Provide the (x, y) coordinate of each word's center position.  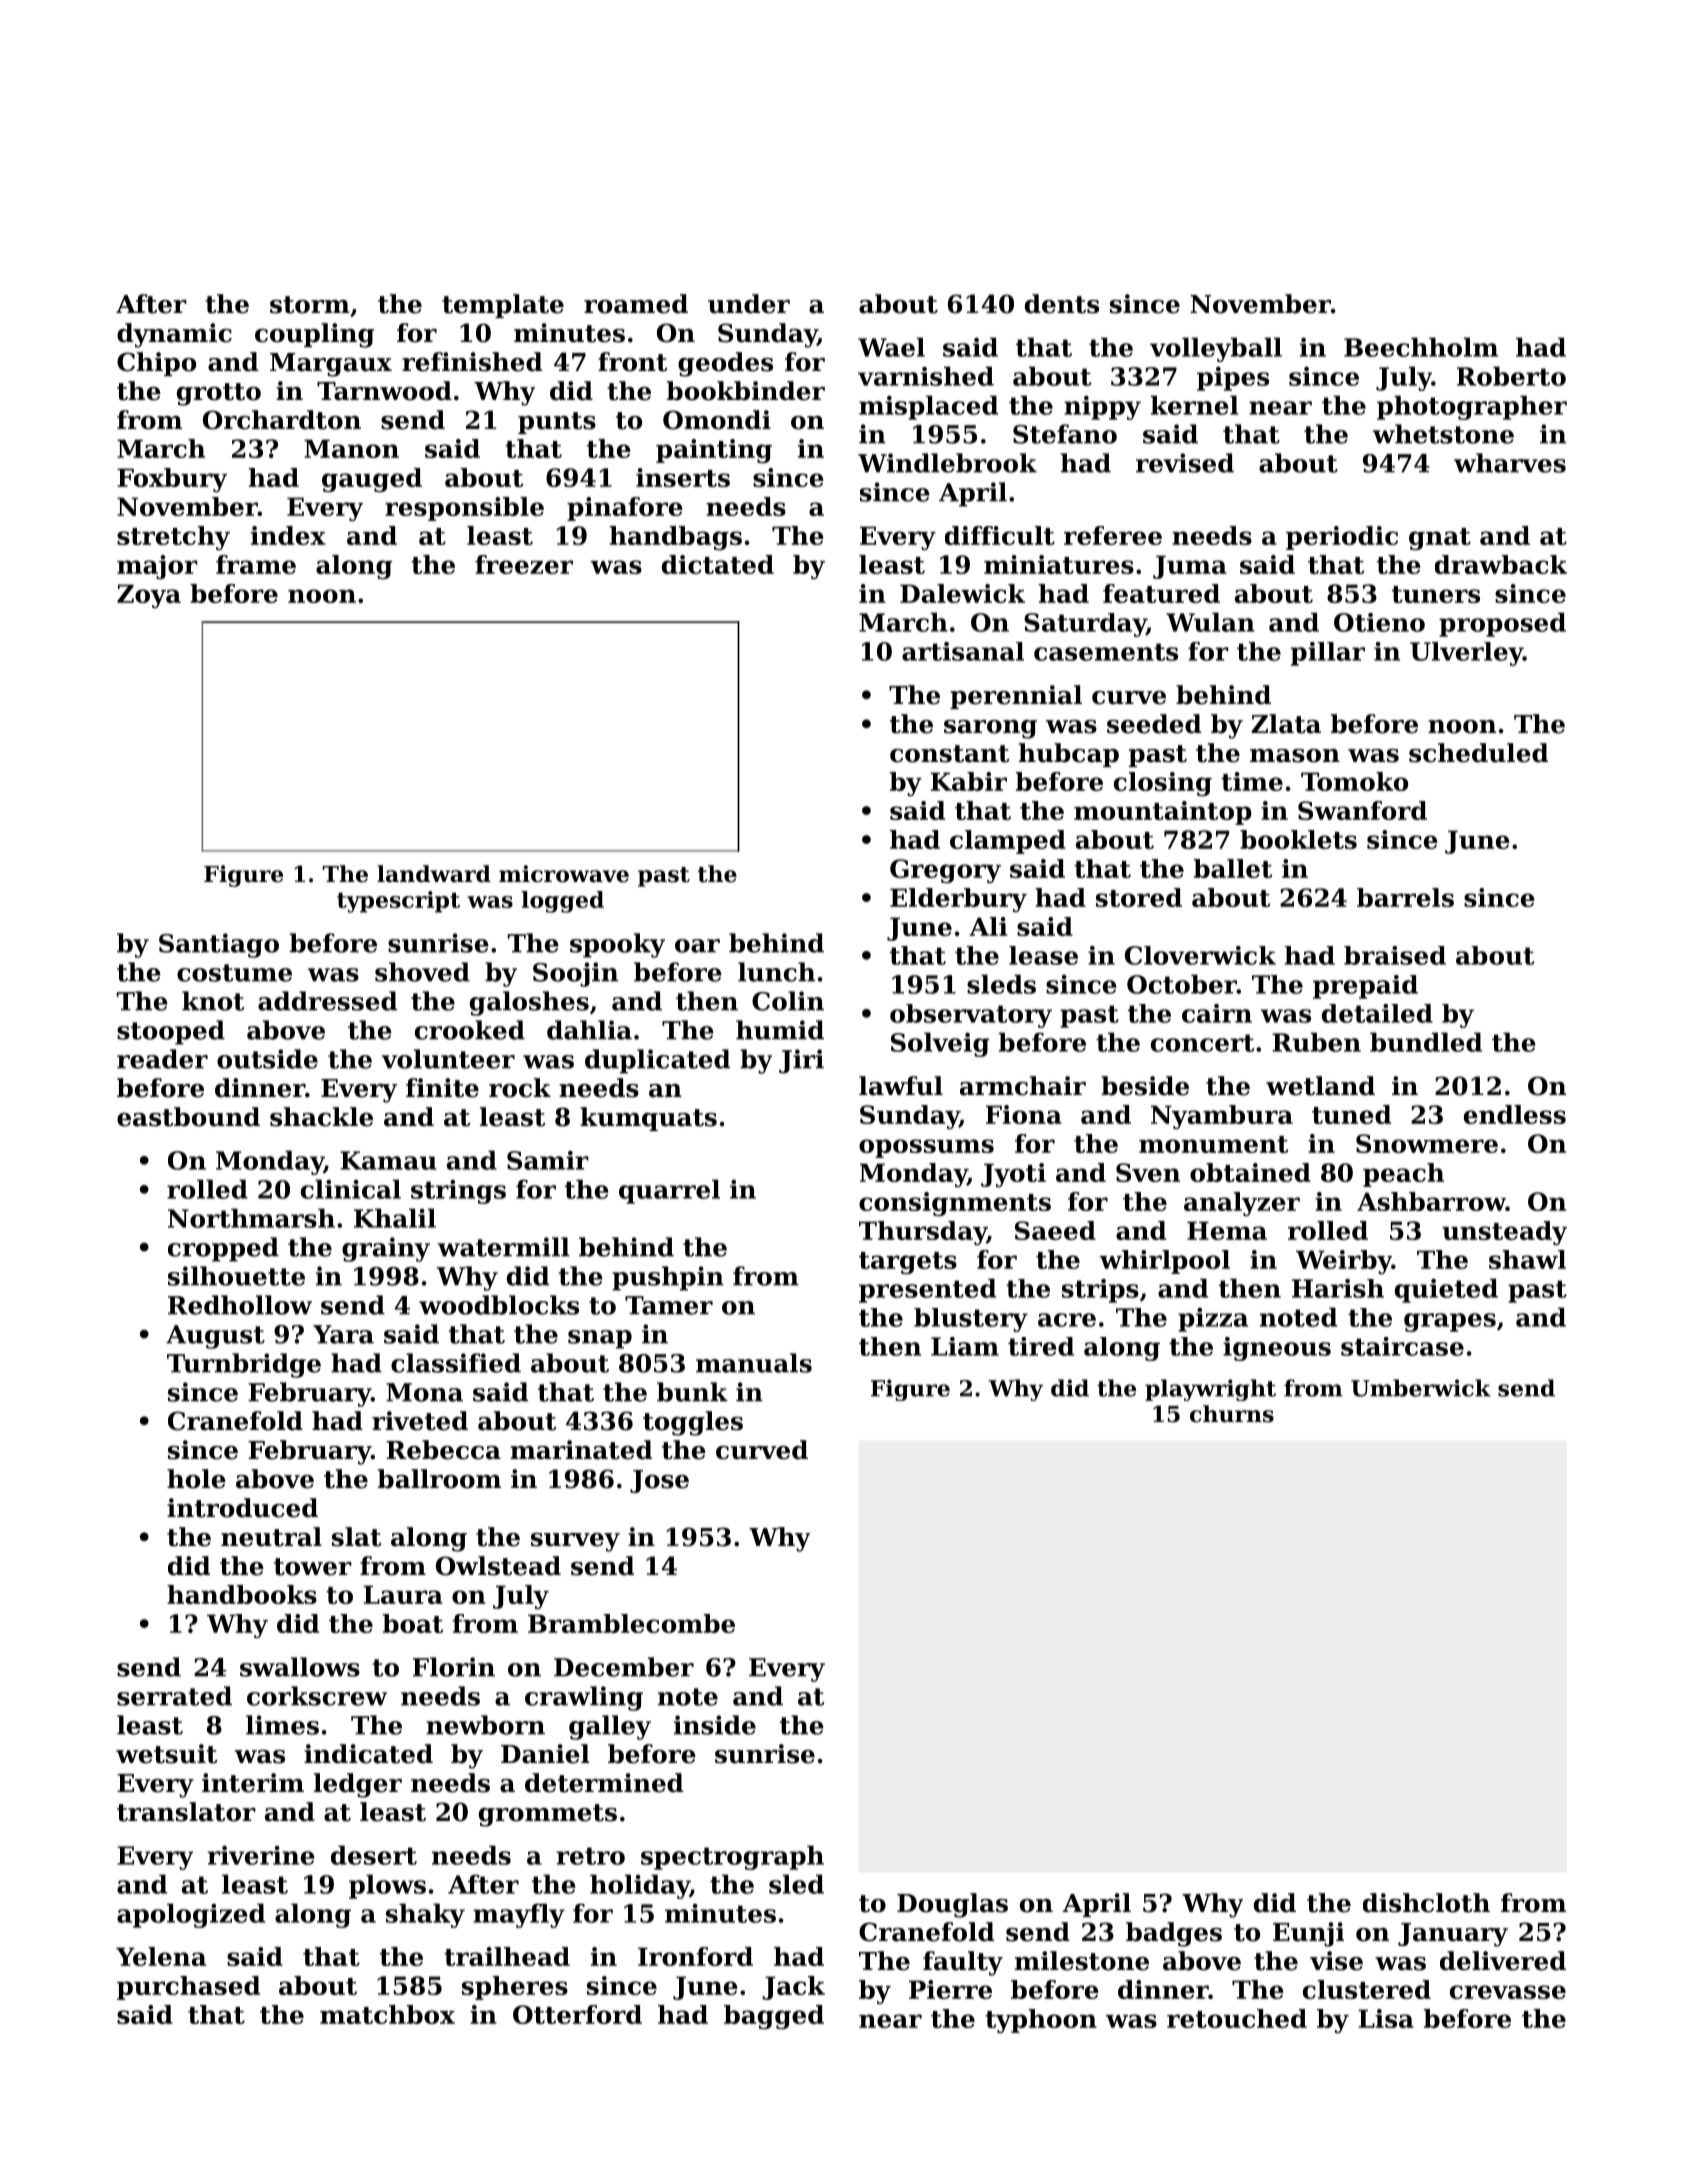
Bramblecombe (631, 1623)
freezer (524, 564)
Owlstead (498, 1566)
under (749, 304)
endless (1515, 1114)
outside (267, 1059)
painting (714, 451)
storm (310, 305)
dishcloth (1426, 1903)
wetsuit (166, 1754)
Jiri (801, 1061)
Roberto (1511, 376)
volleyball (1216, 349)
